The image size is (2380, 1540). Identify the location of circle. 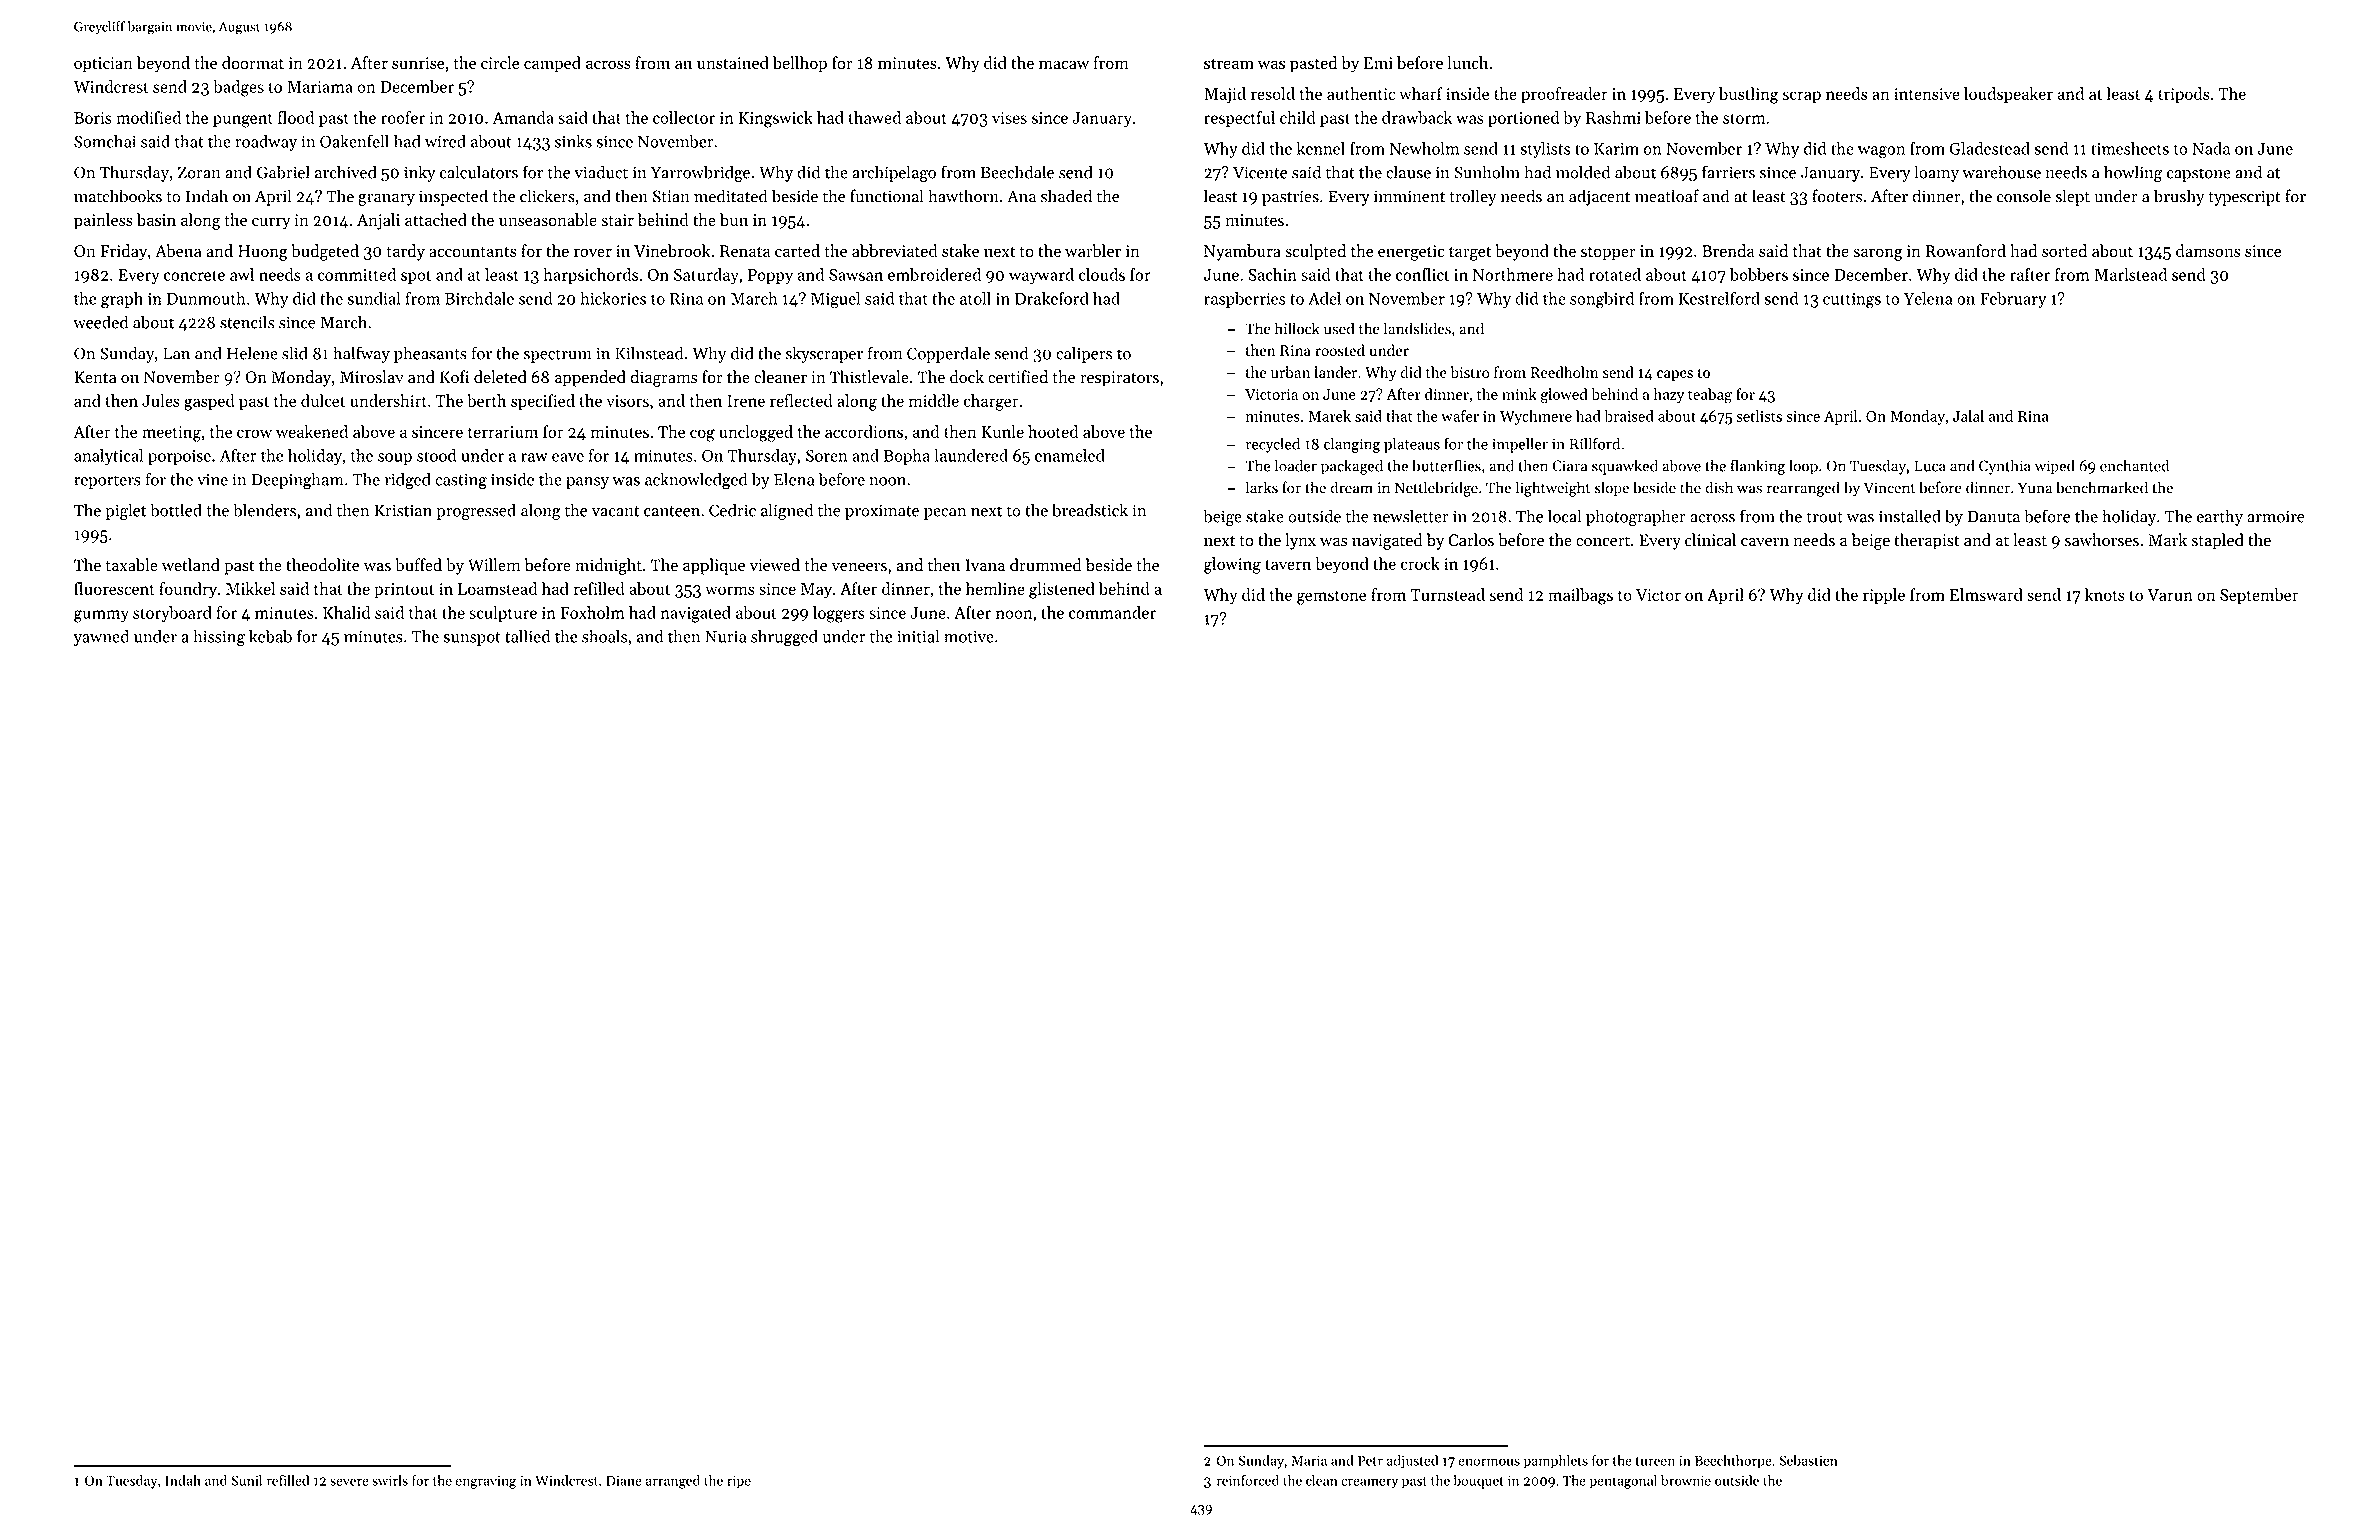
(500, 62).
